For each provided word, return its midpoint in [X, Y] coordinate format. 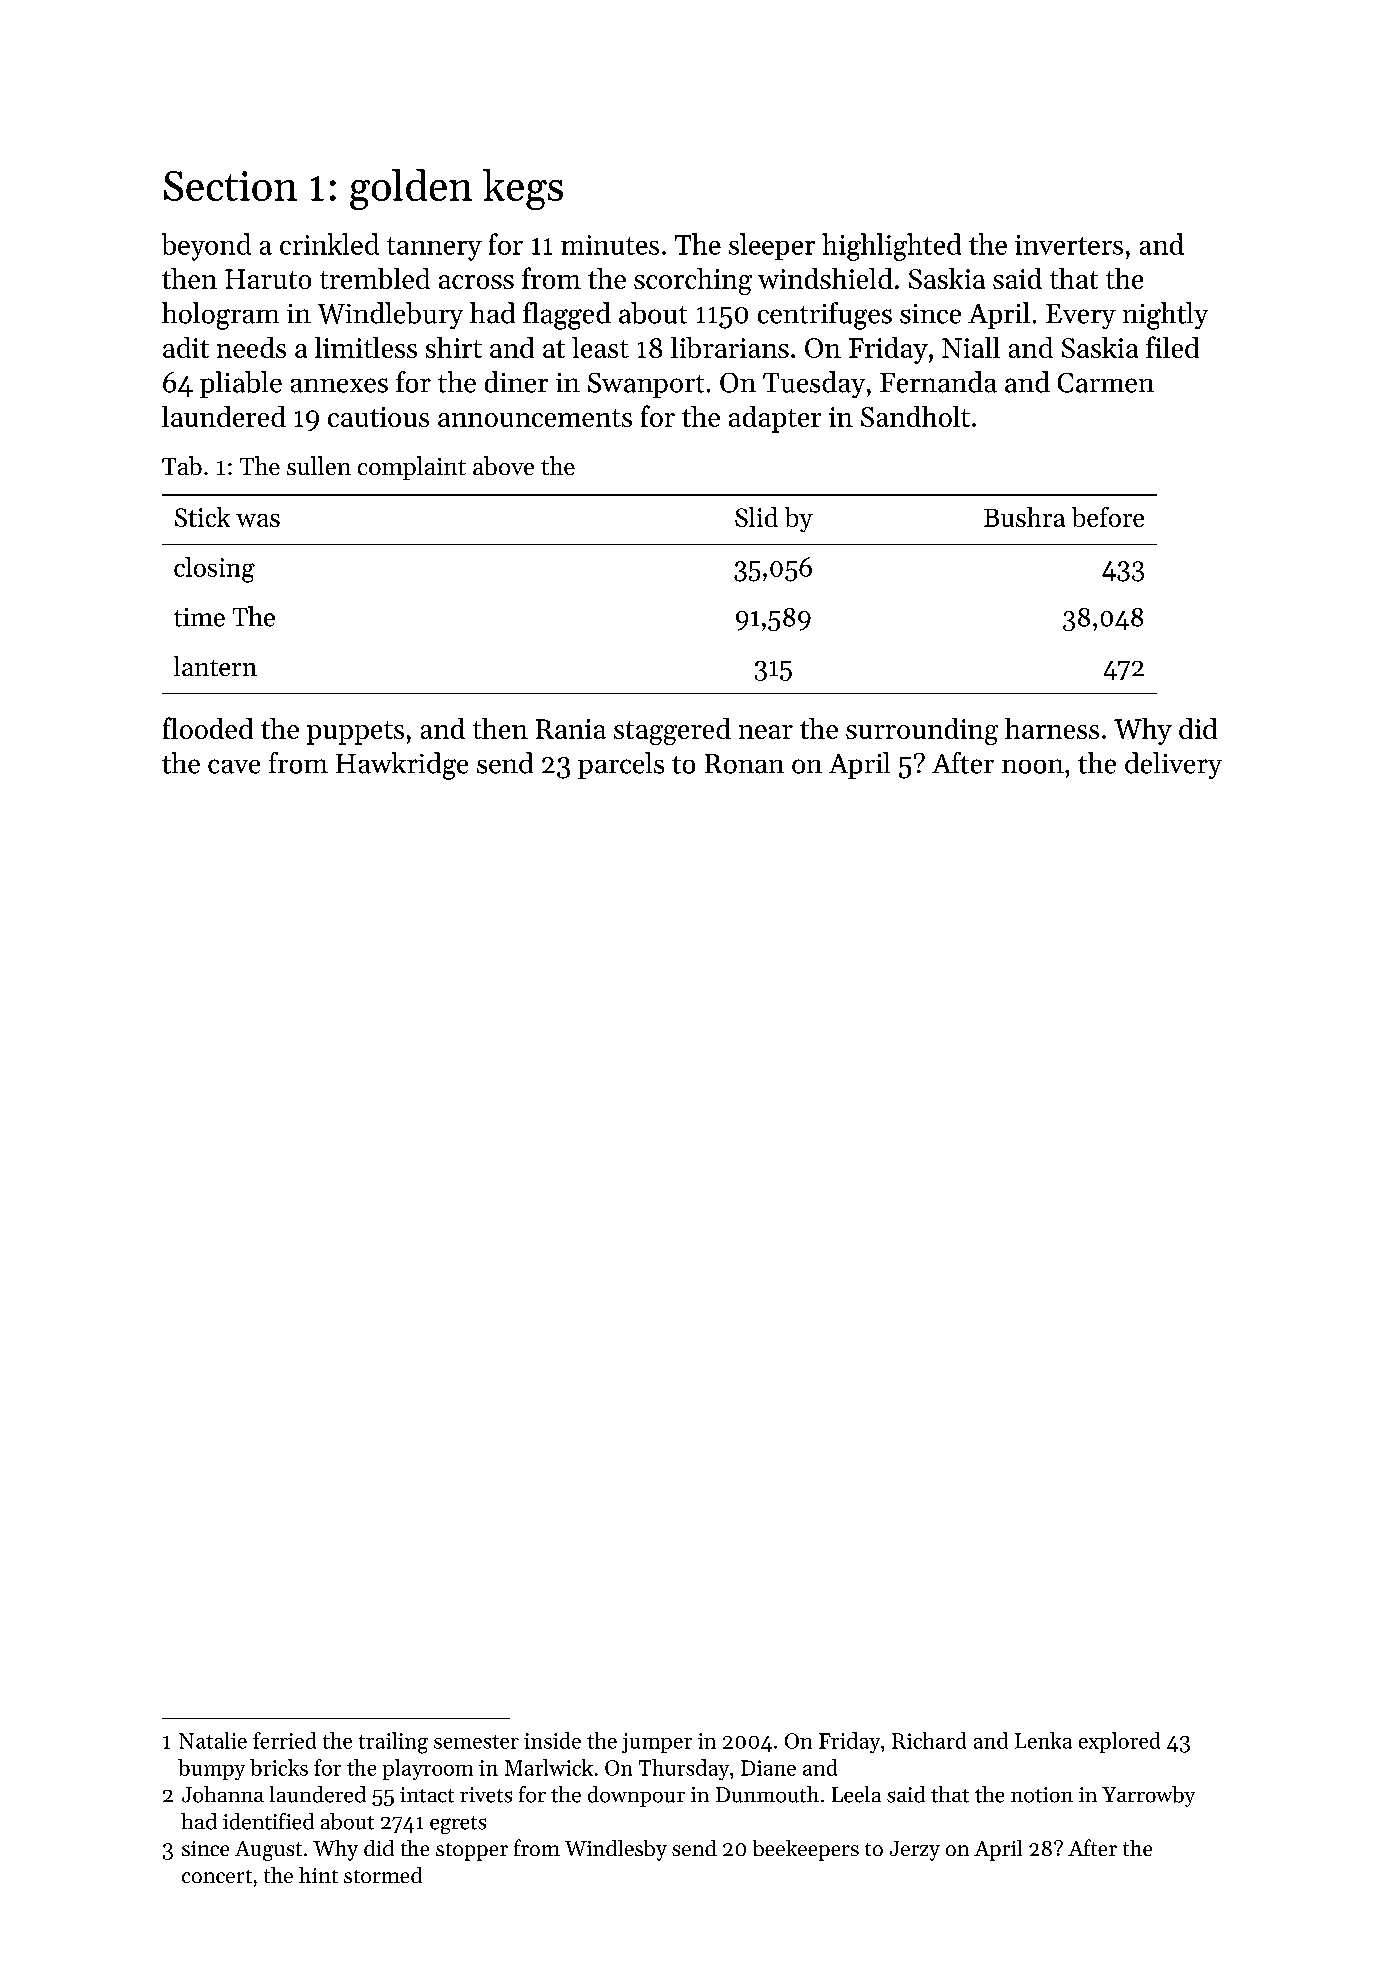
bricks [279, 1767]
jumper [657, 1743]
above [503, 465]
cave [234, 766]
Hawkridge [402, 766]
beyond [206, 247]
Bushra [1024, 517]
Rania [571, 729]
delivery [1173, 765]
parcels [621, 765]
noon [1033, 766]
